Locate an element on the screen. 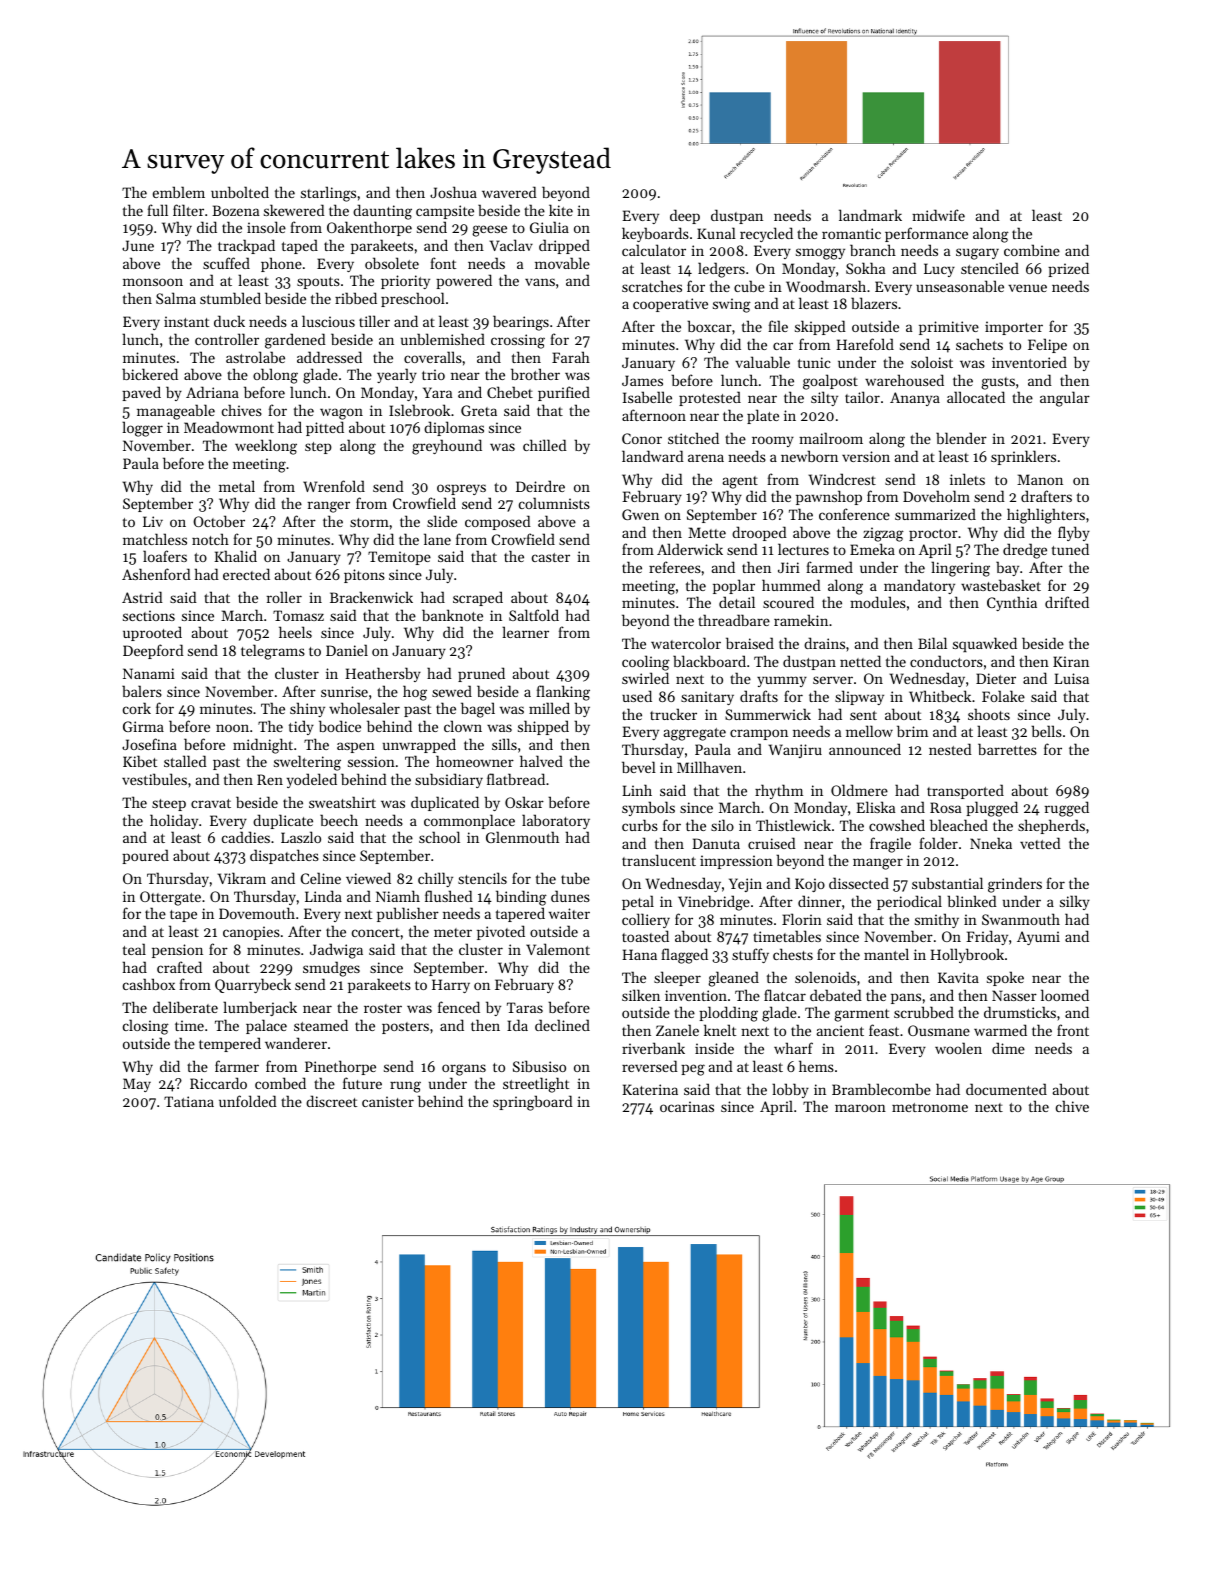 The height and width of the screenshot is (1569, 1212). stencils is located at coordinates (482, 878).
